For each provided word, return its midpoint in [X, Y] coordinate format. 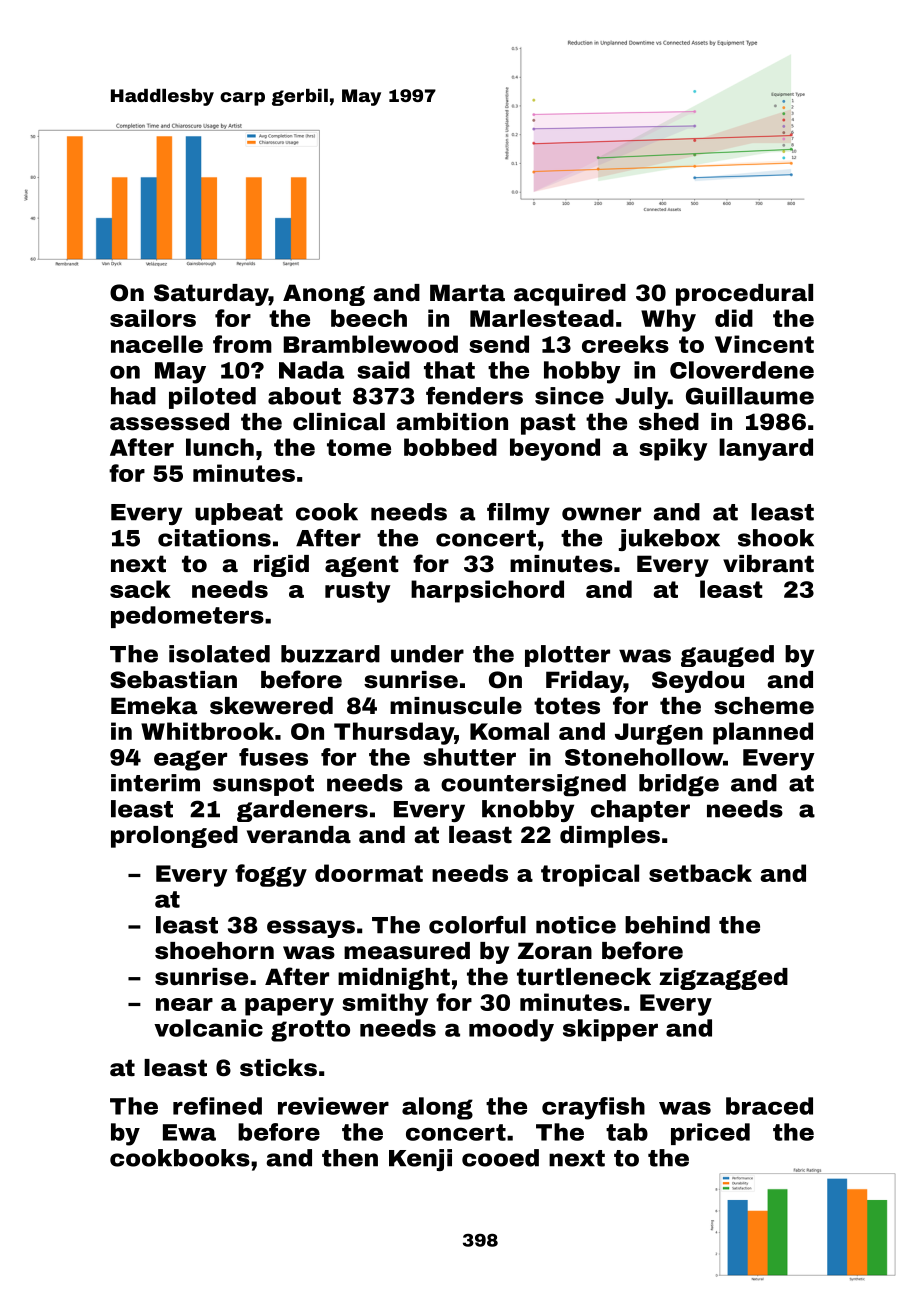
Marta [467, 293]
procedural [744, 295]
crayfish [593, 1108]
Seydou [698, 682]
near [184, 1004]
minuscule [456, 706]
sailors [153, 318]
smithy [385, 1004]
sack [140, 589]
